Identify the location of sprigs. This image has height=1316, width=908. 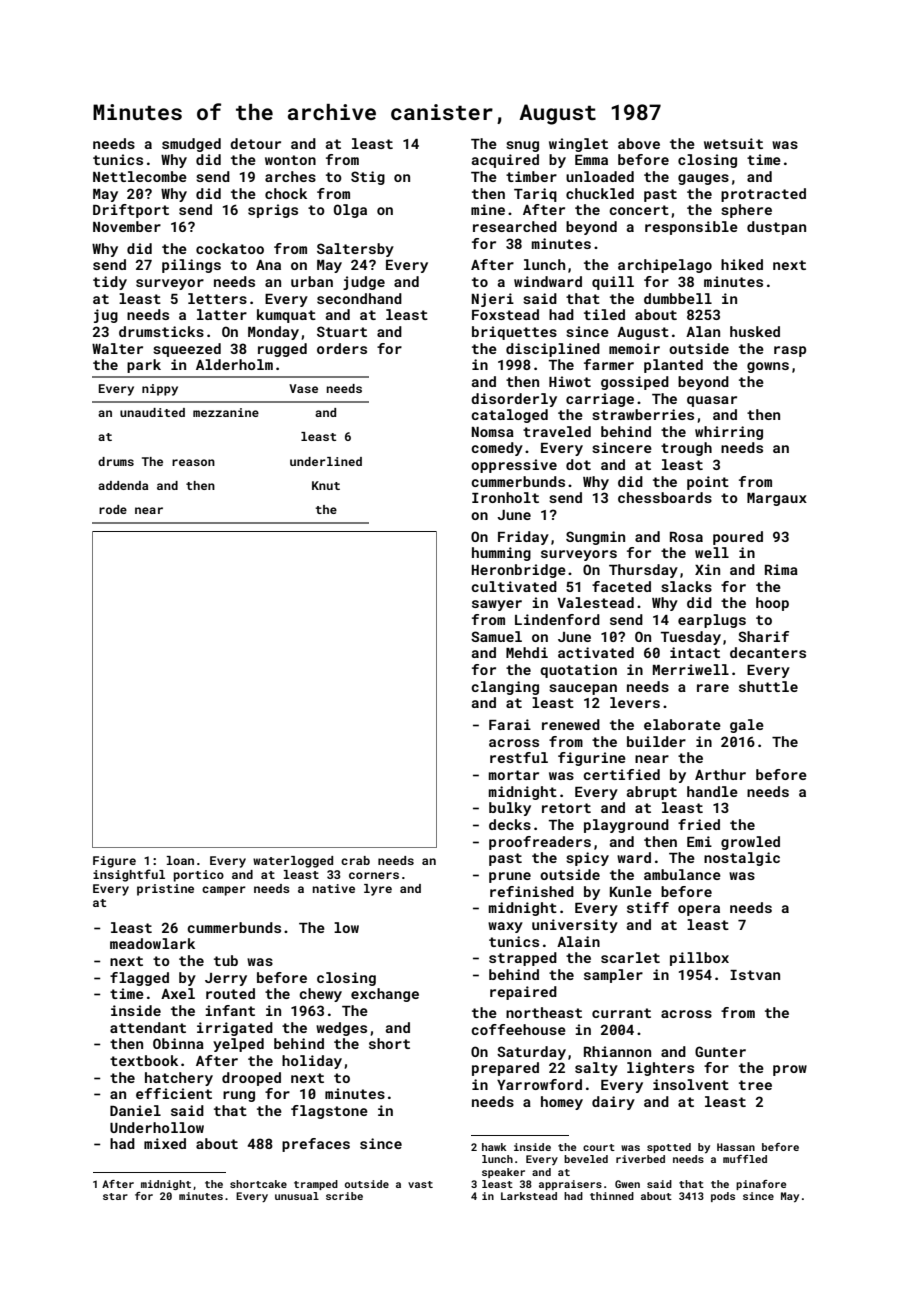
(273, 211).
